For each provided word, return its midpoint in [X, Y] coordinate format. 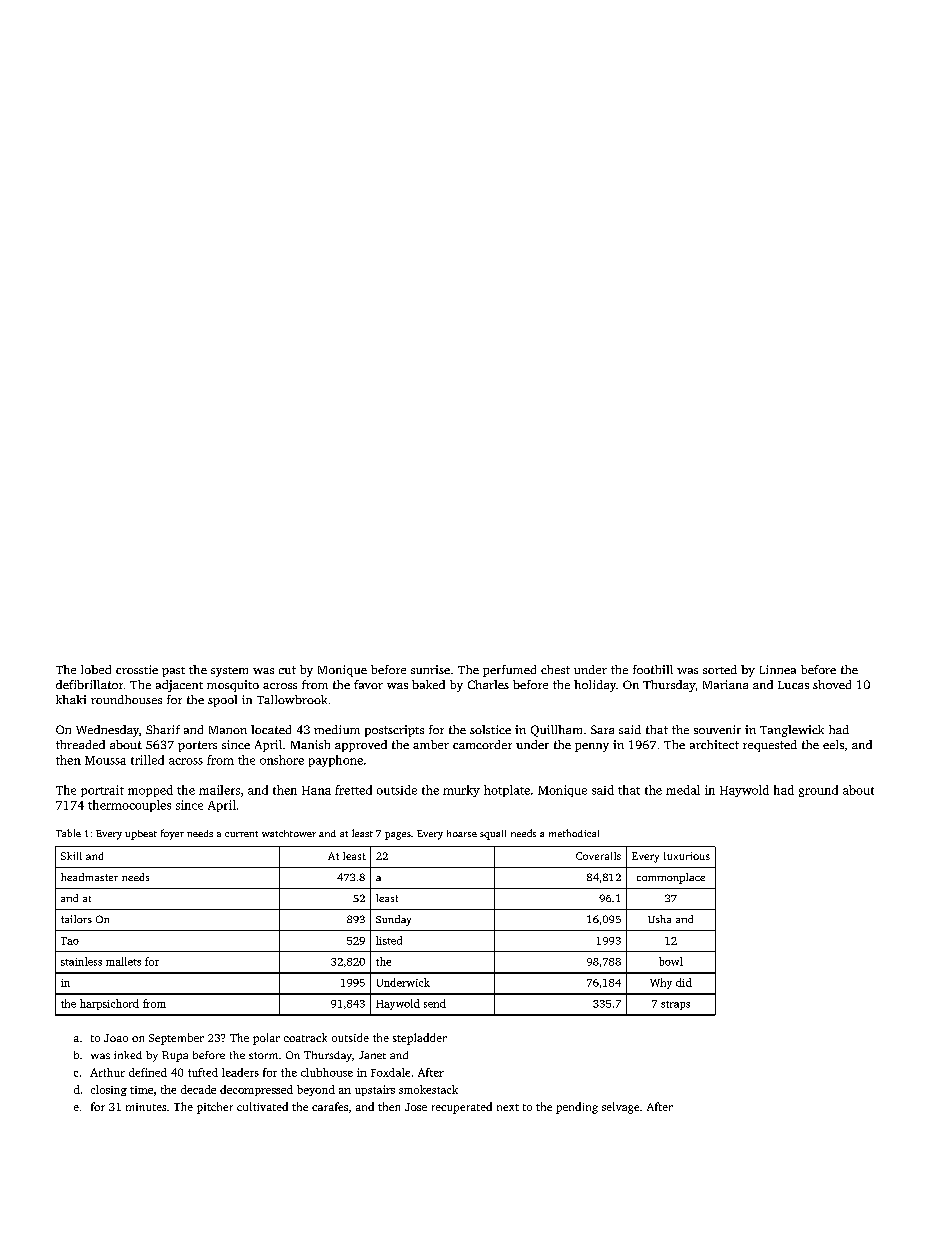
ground [818, 791]
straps [675, 1005]
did [684, 982]
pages [398, 836]
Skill [71, 856]
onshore [282, 760]
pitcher [215, 1108]
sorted [720, 669]
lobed [96, 669]
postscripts [394, 731]
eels [833, 744]
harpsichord [109, 1004]
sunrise [430, 669]
